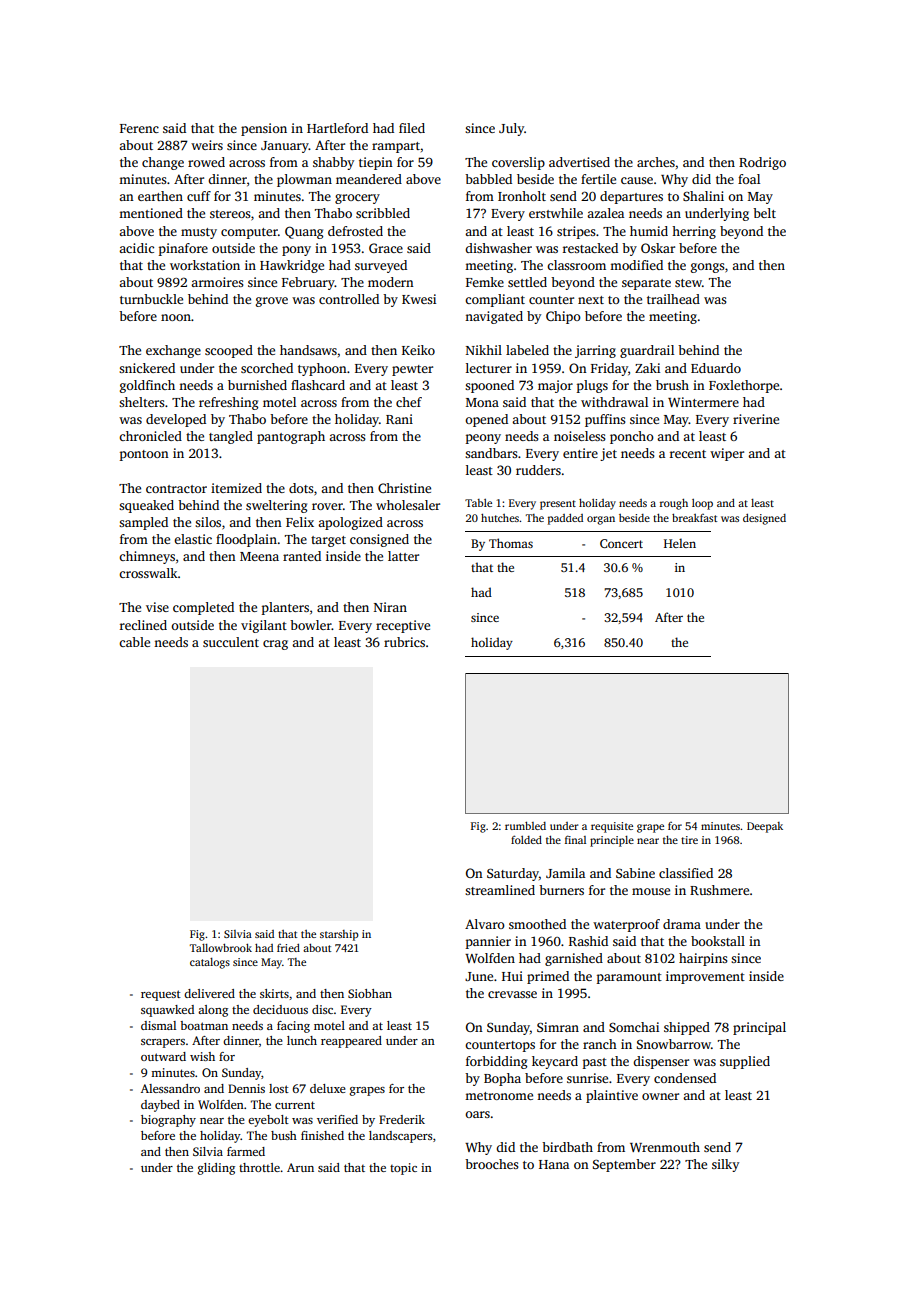 This screenshot has height=1316, width=908. I want to click on Hartleford, so click(337, 128).
